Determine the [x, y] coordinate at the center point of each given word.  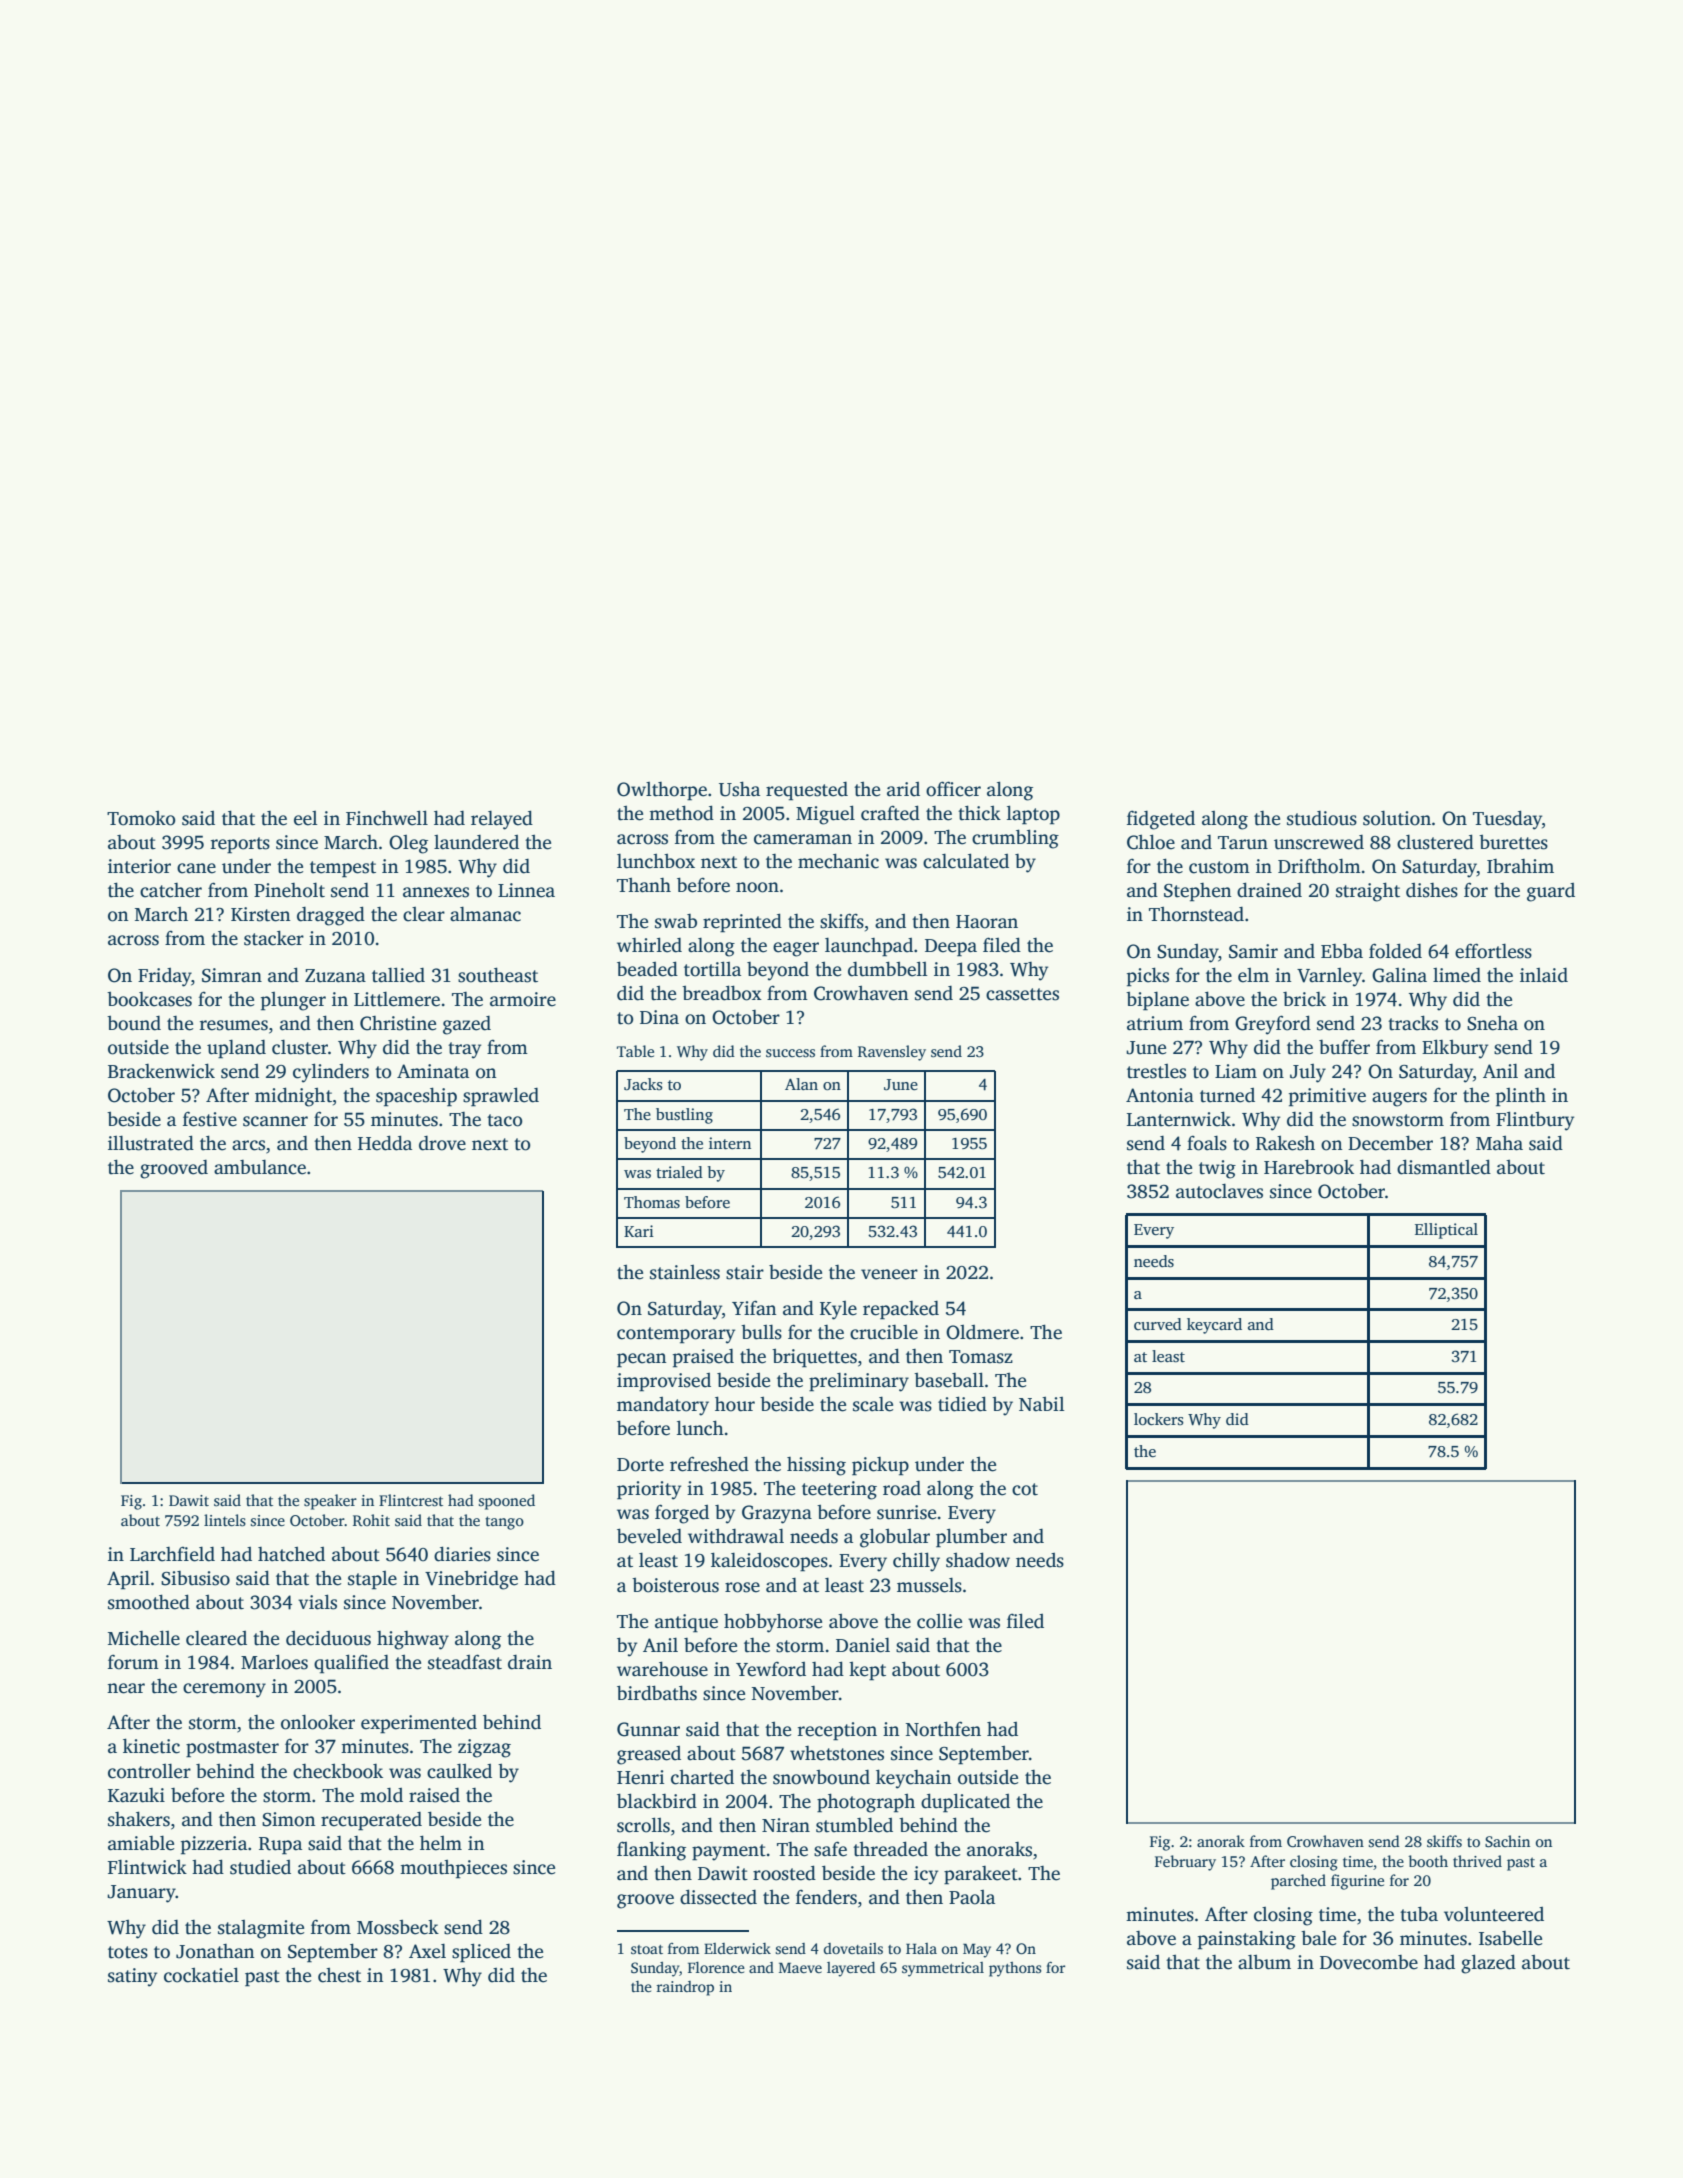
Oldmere [982, 1332]
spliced [481, 1953]
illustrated [151, 1143]
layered [851, 1969]
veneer [889, 1274]
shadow [978, 1560]
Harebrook [1309, 1167]
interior [139, 866]
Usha [739, 789]
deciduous [328, 1638]
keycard [1214, 1326]
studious [1322, 818]
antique [686, 1623]
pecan [642, 1360]
